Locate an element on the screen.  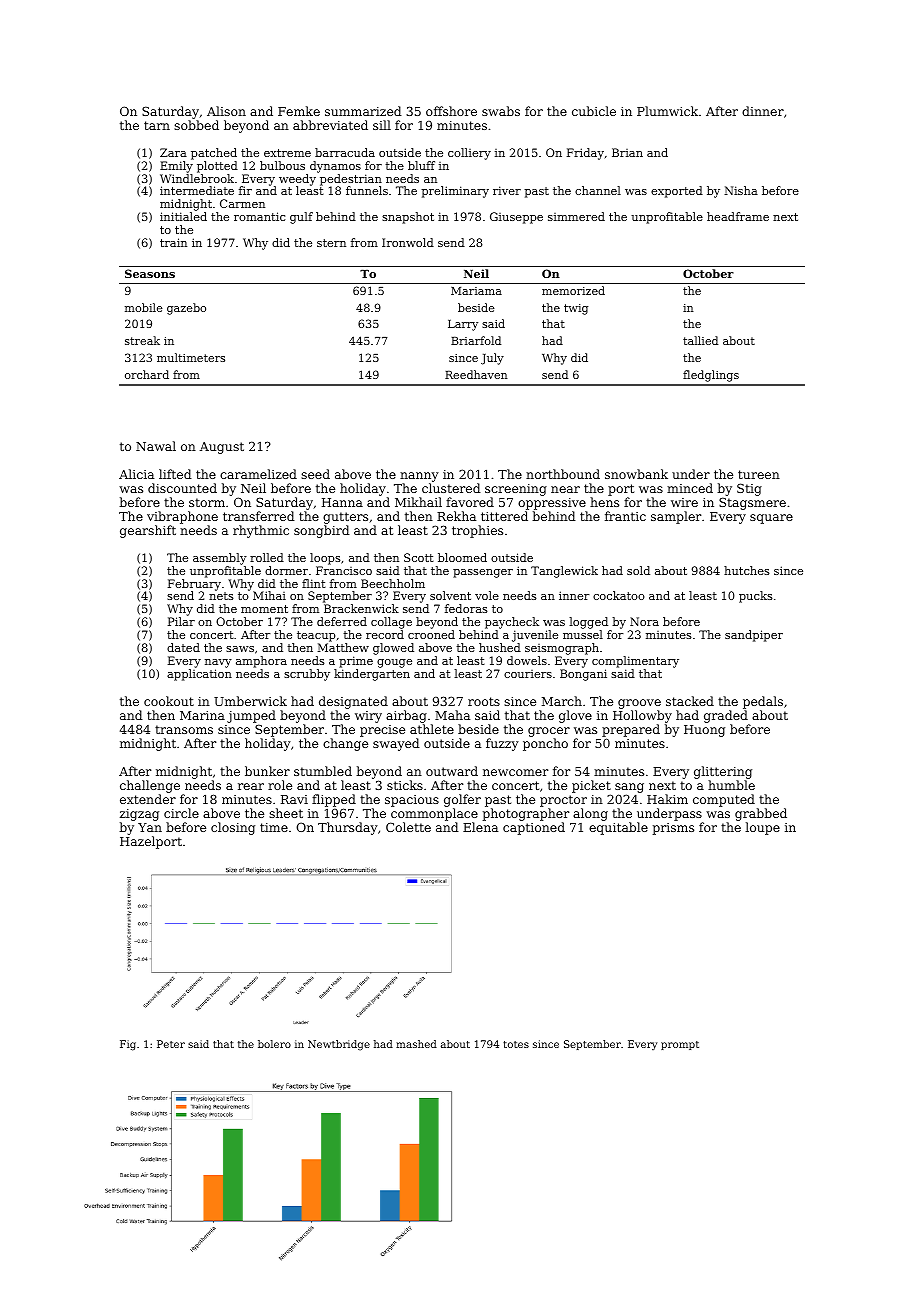
orchard is located at coordinates (147, 374).
